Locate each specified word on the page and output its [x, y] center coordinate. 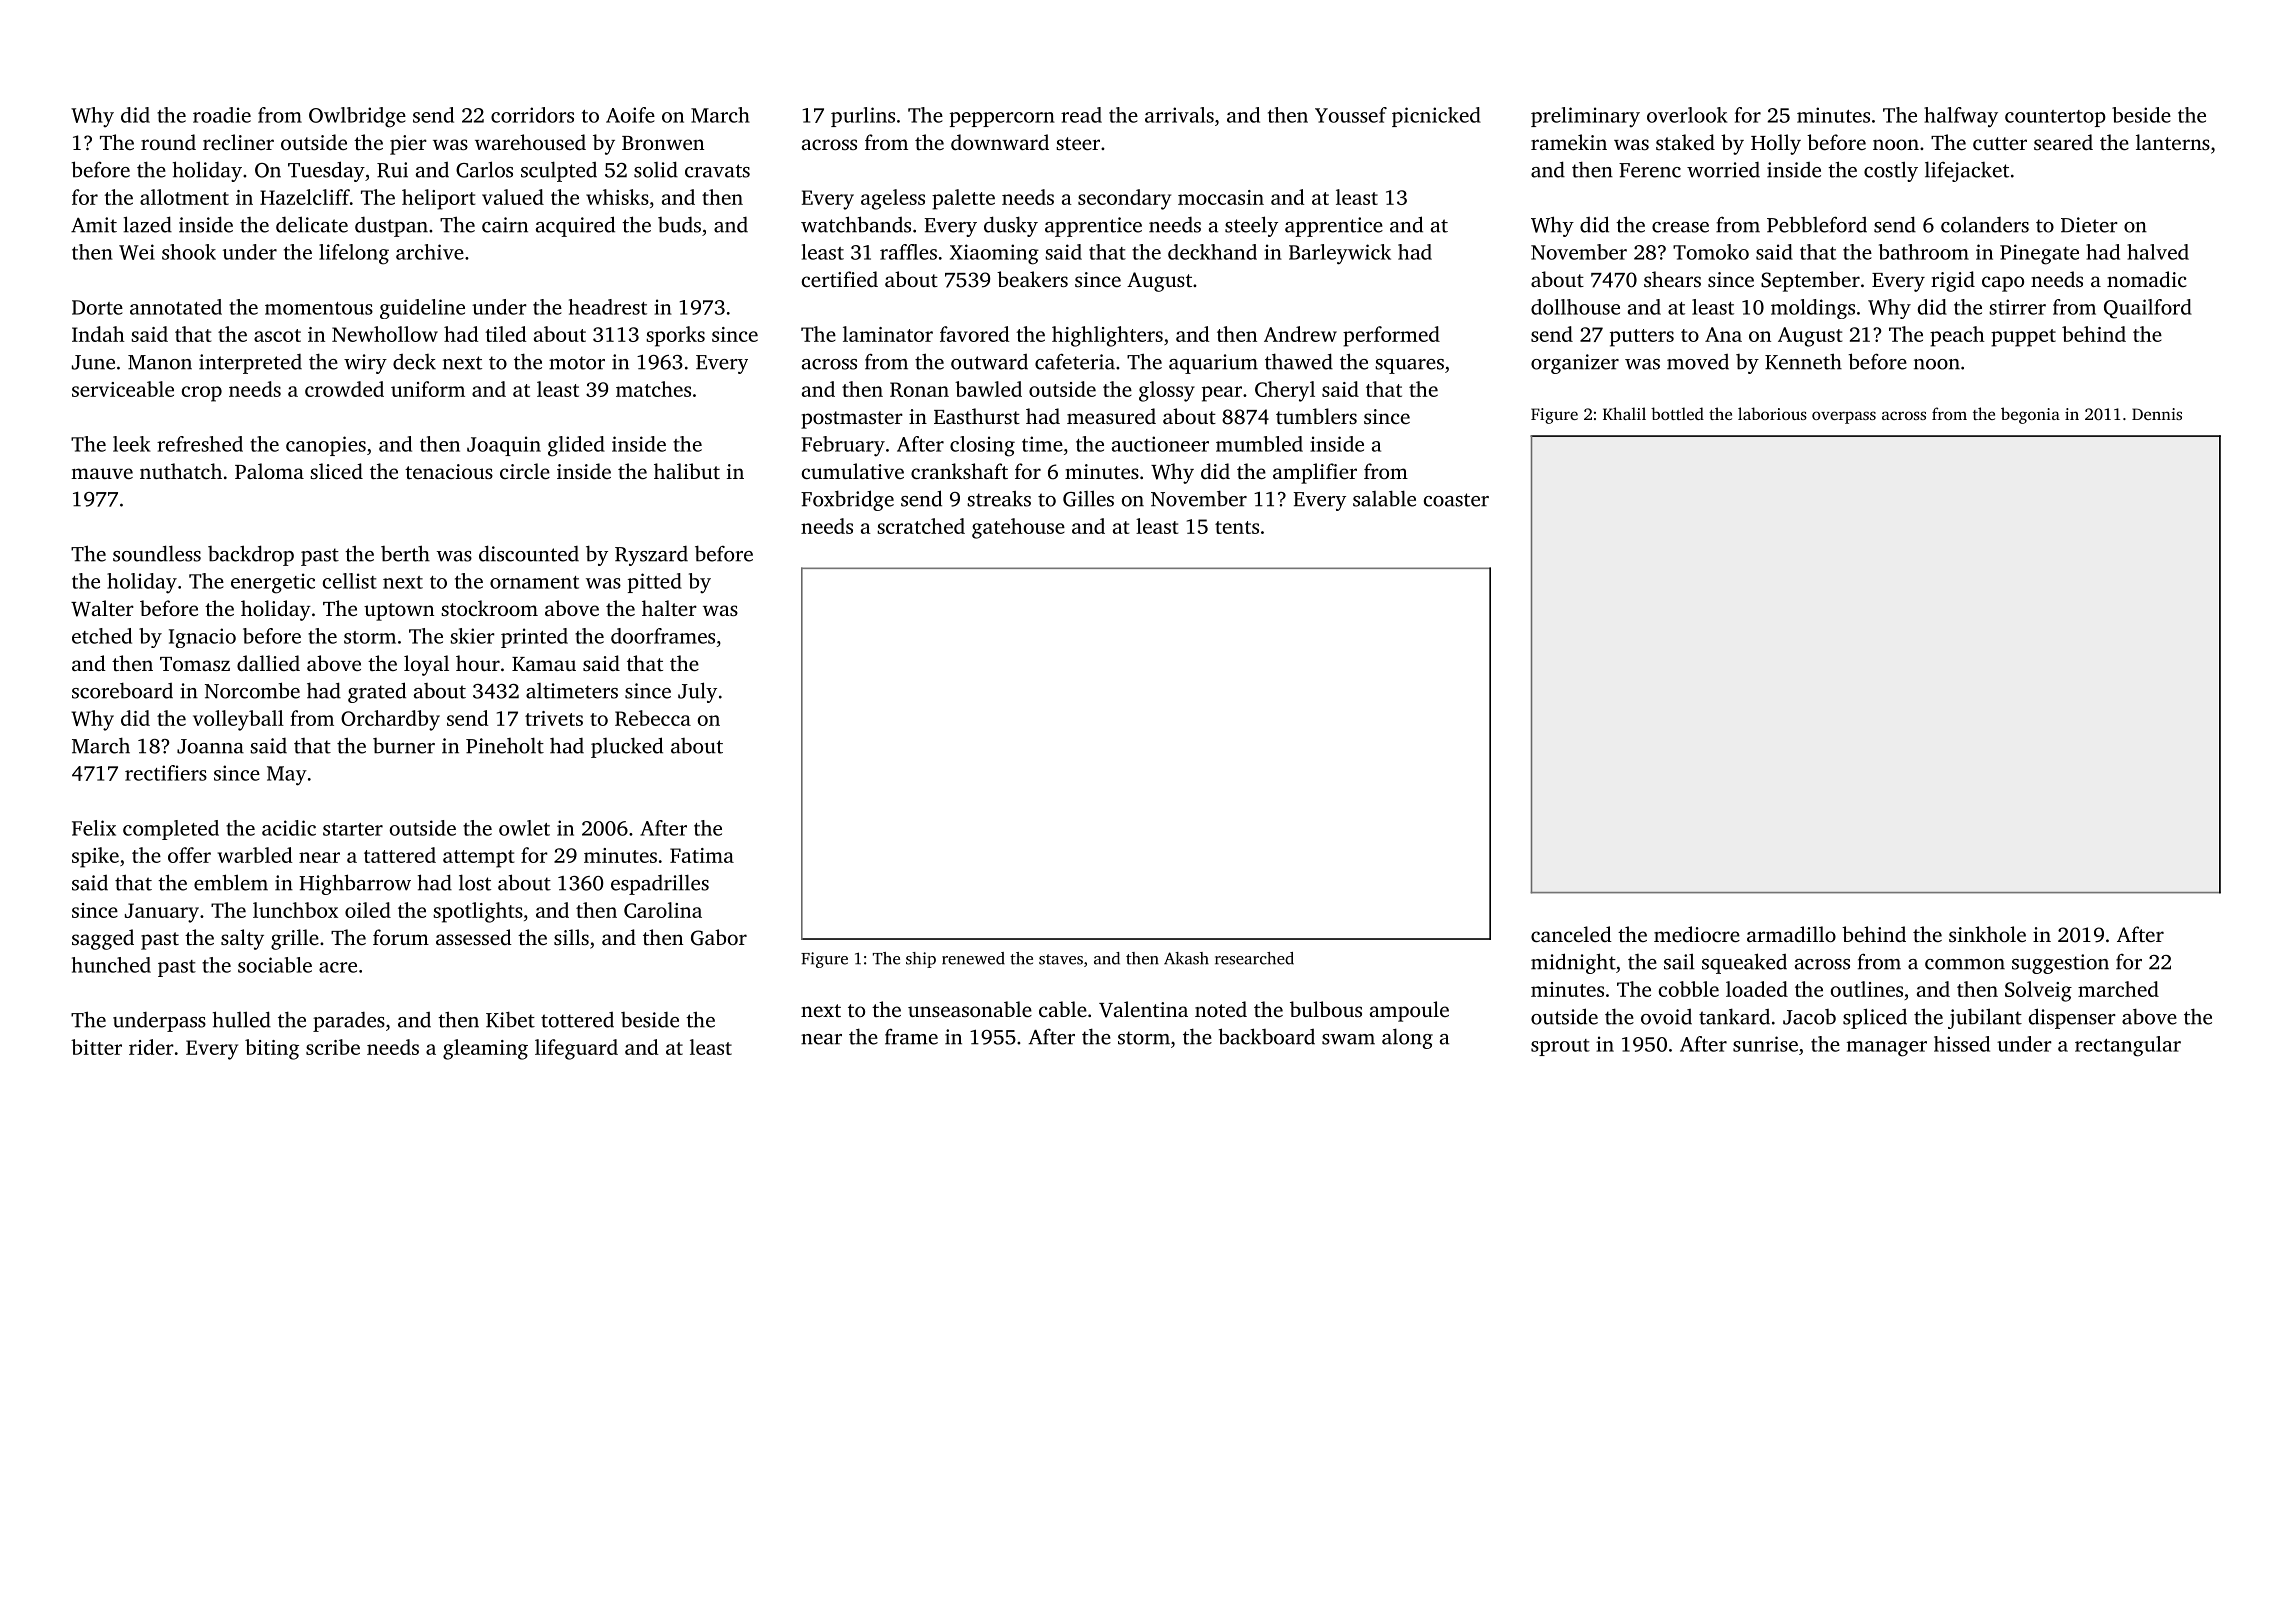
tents [1237, 527]
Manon [160, 362]
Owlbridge [357, 117]
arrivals [1179, 115]
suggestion [2060, 964]
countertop [2055, 118]
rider [151, 1047]
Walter [102, 608]
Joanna [210, 746]
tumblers [1316, 416]
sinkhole [1987, 934]
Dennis [2157, 414]
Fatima [702, 855]
